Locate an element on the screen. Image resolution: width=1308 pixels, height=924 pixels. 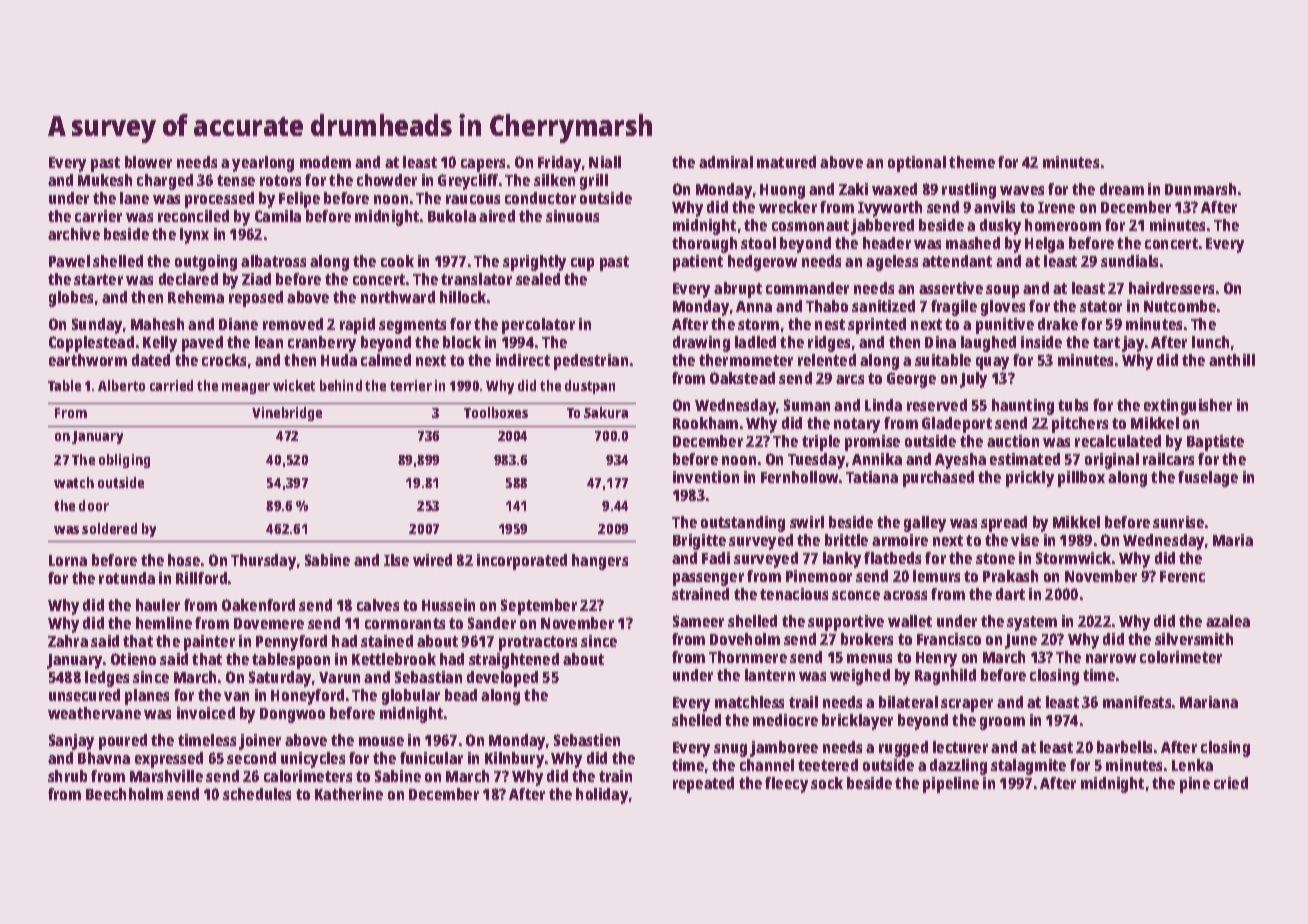
dream is located at coordinates (1122, 189).
